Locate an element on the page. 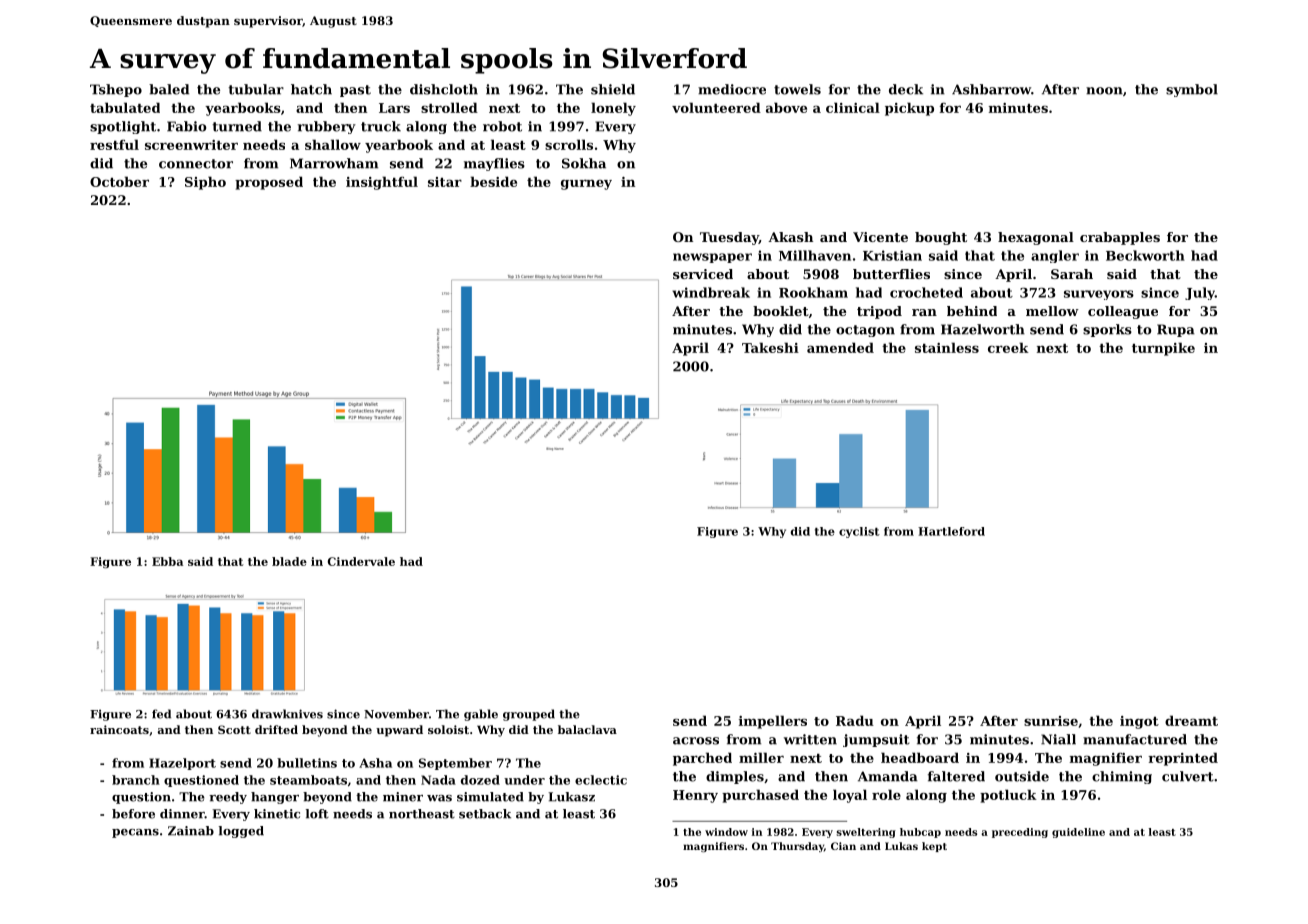 Image resolution: width=1308 pixels, height=924 pixels. Ebba is located at coordinates (167, 561).
